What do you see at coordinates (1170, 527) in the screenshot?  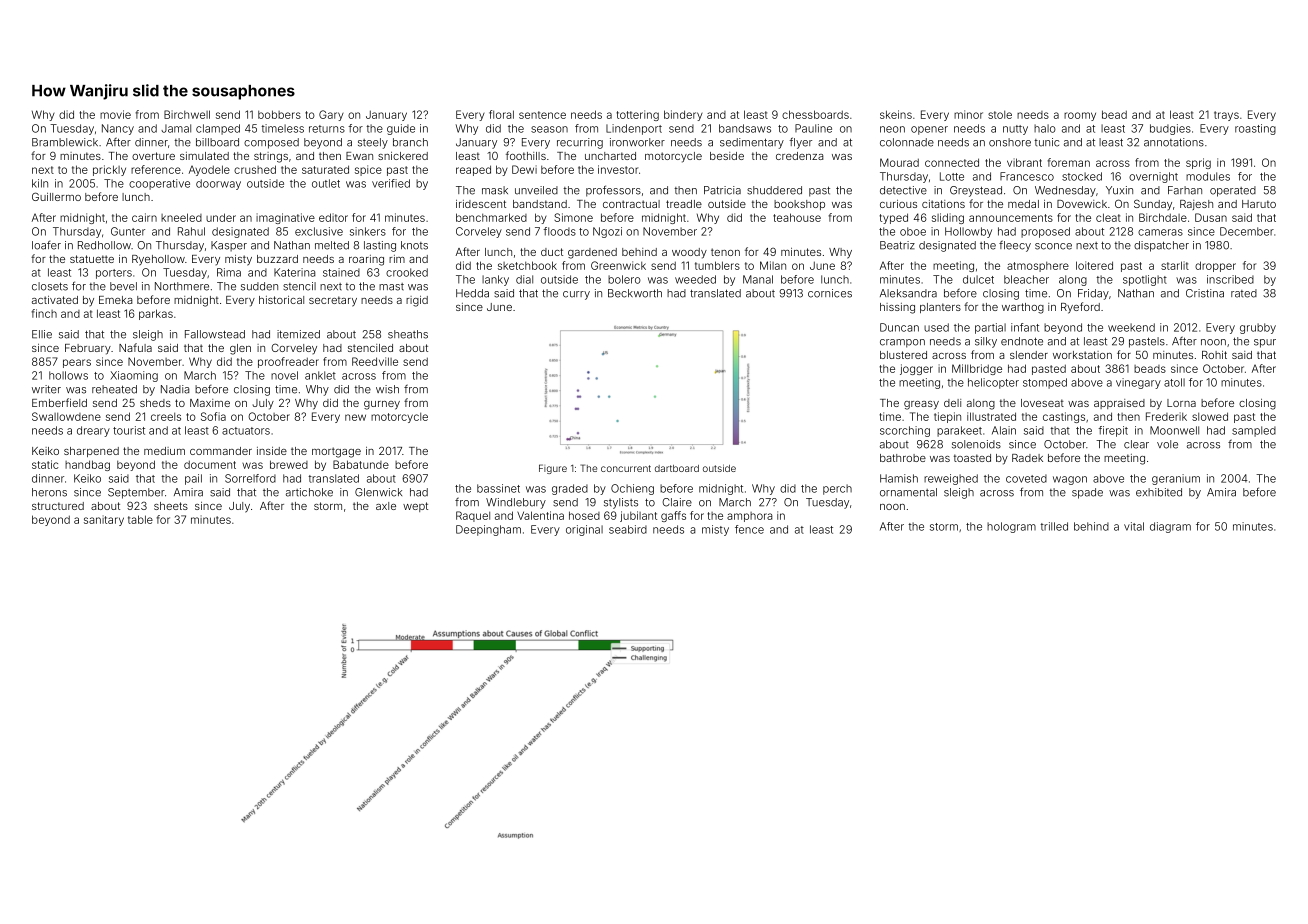 I see `diagram` at bounding box center [1170, 527].
